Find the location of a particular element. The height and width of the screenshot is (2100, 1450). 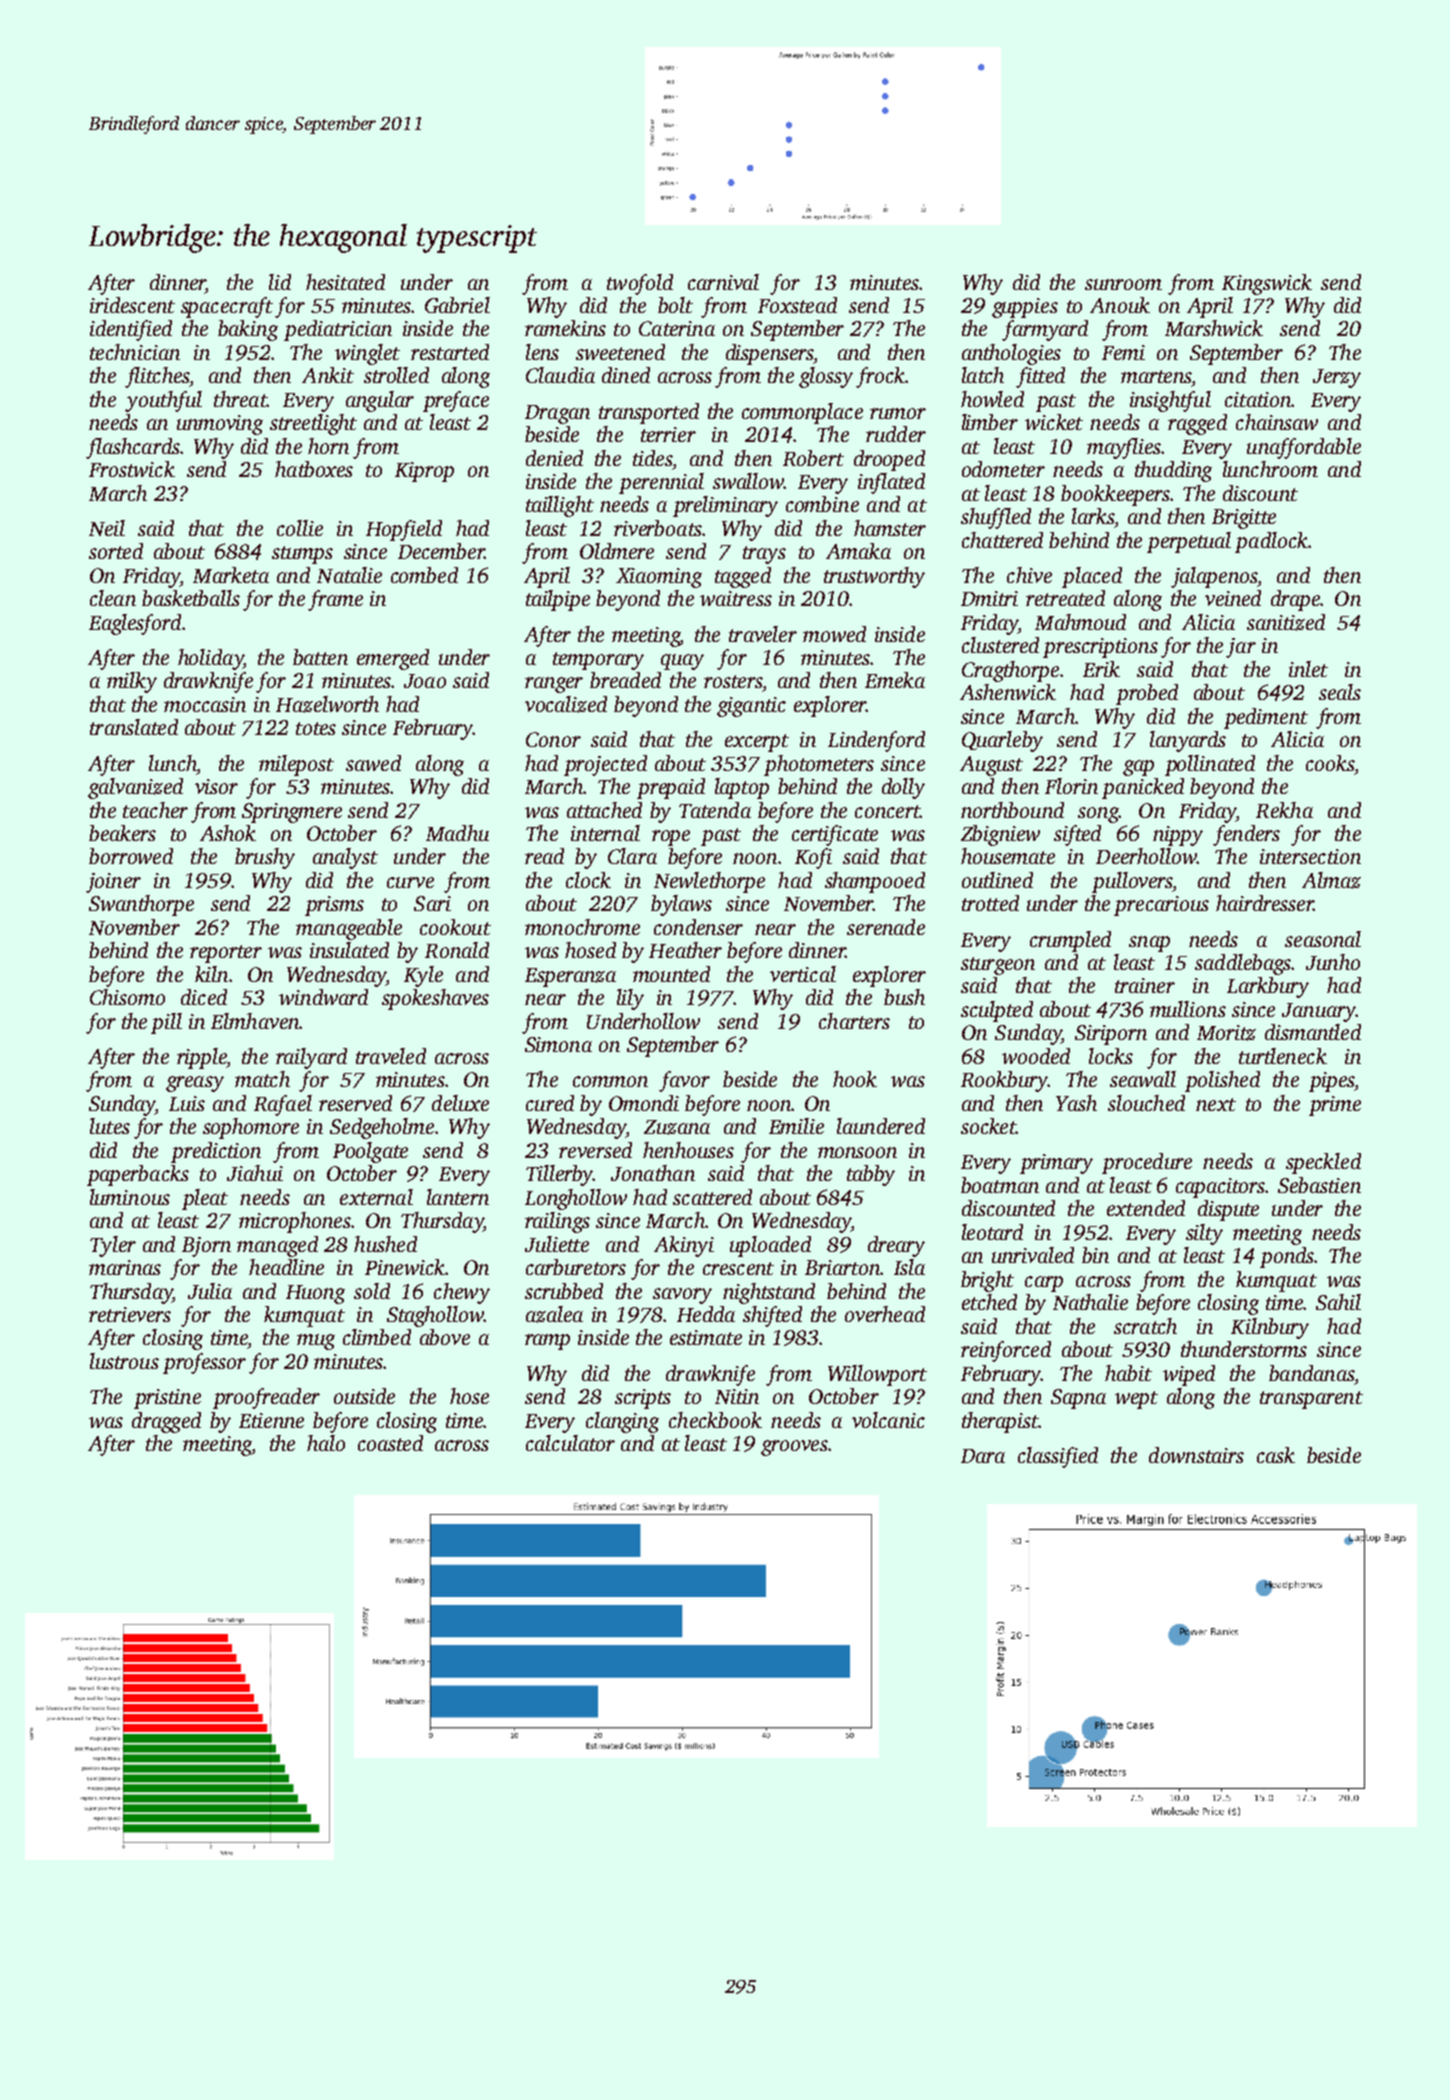

Heather is located at coordinates (685, 950).
